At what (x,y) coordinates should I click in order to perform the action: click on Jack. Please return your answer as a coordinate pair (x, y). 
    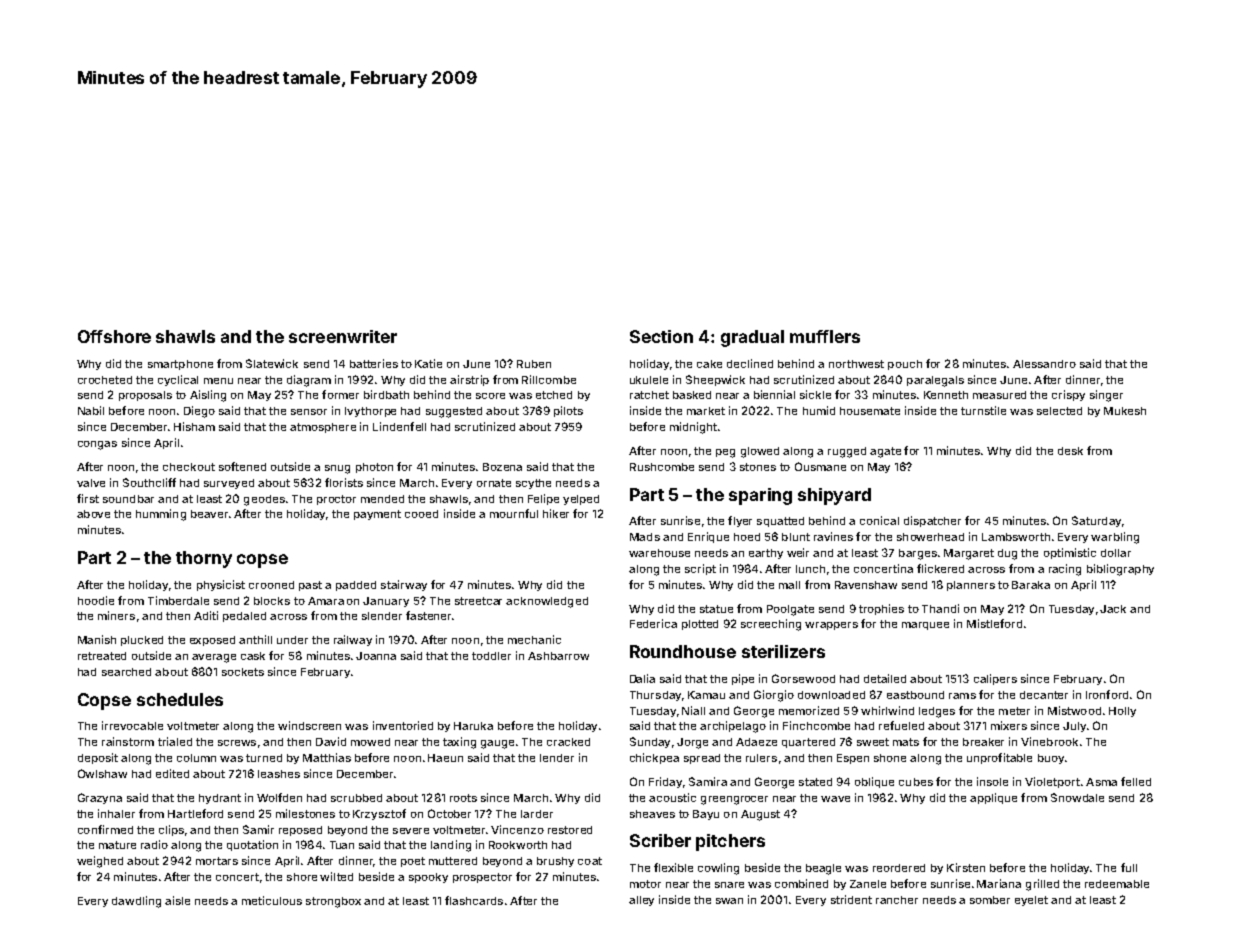
    Looking at the image, I should click on (1113, 609).
